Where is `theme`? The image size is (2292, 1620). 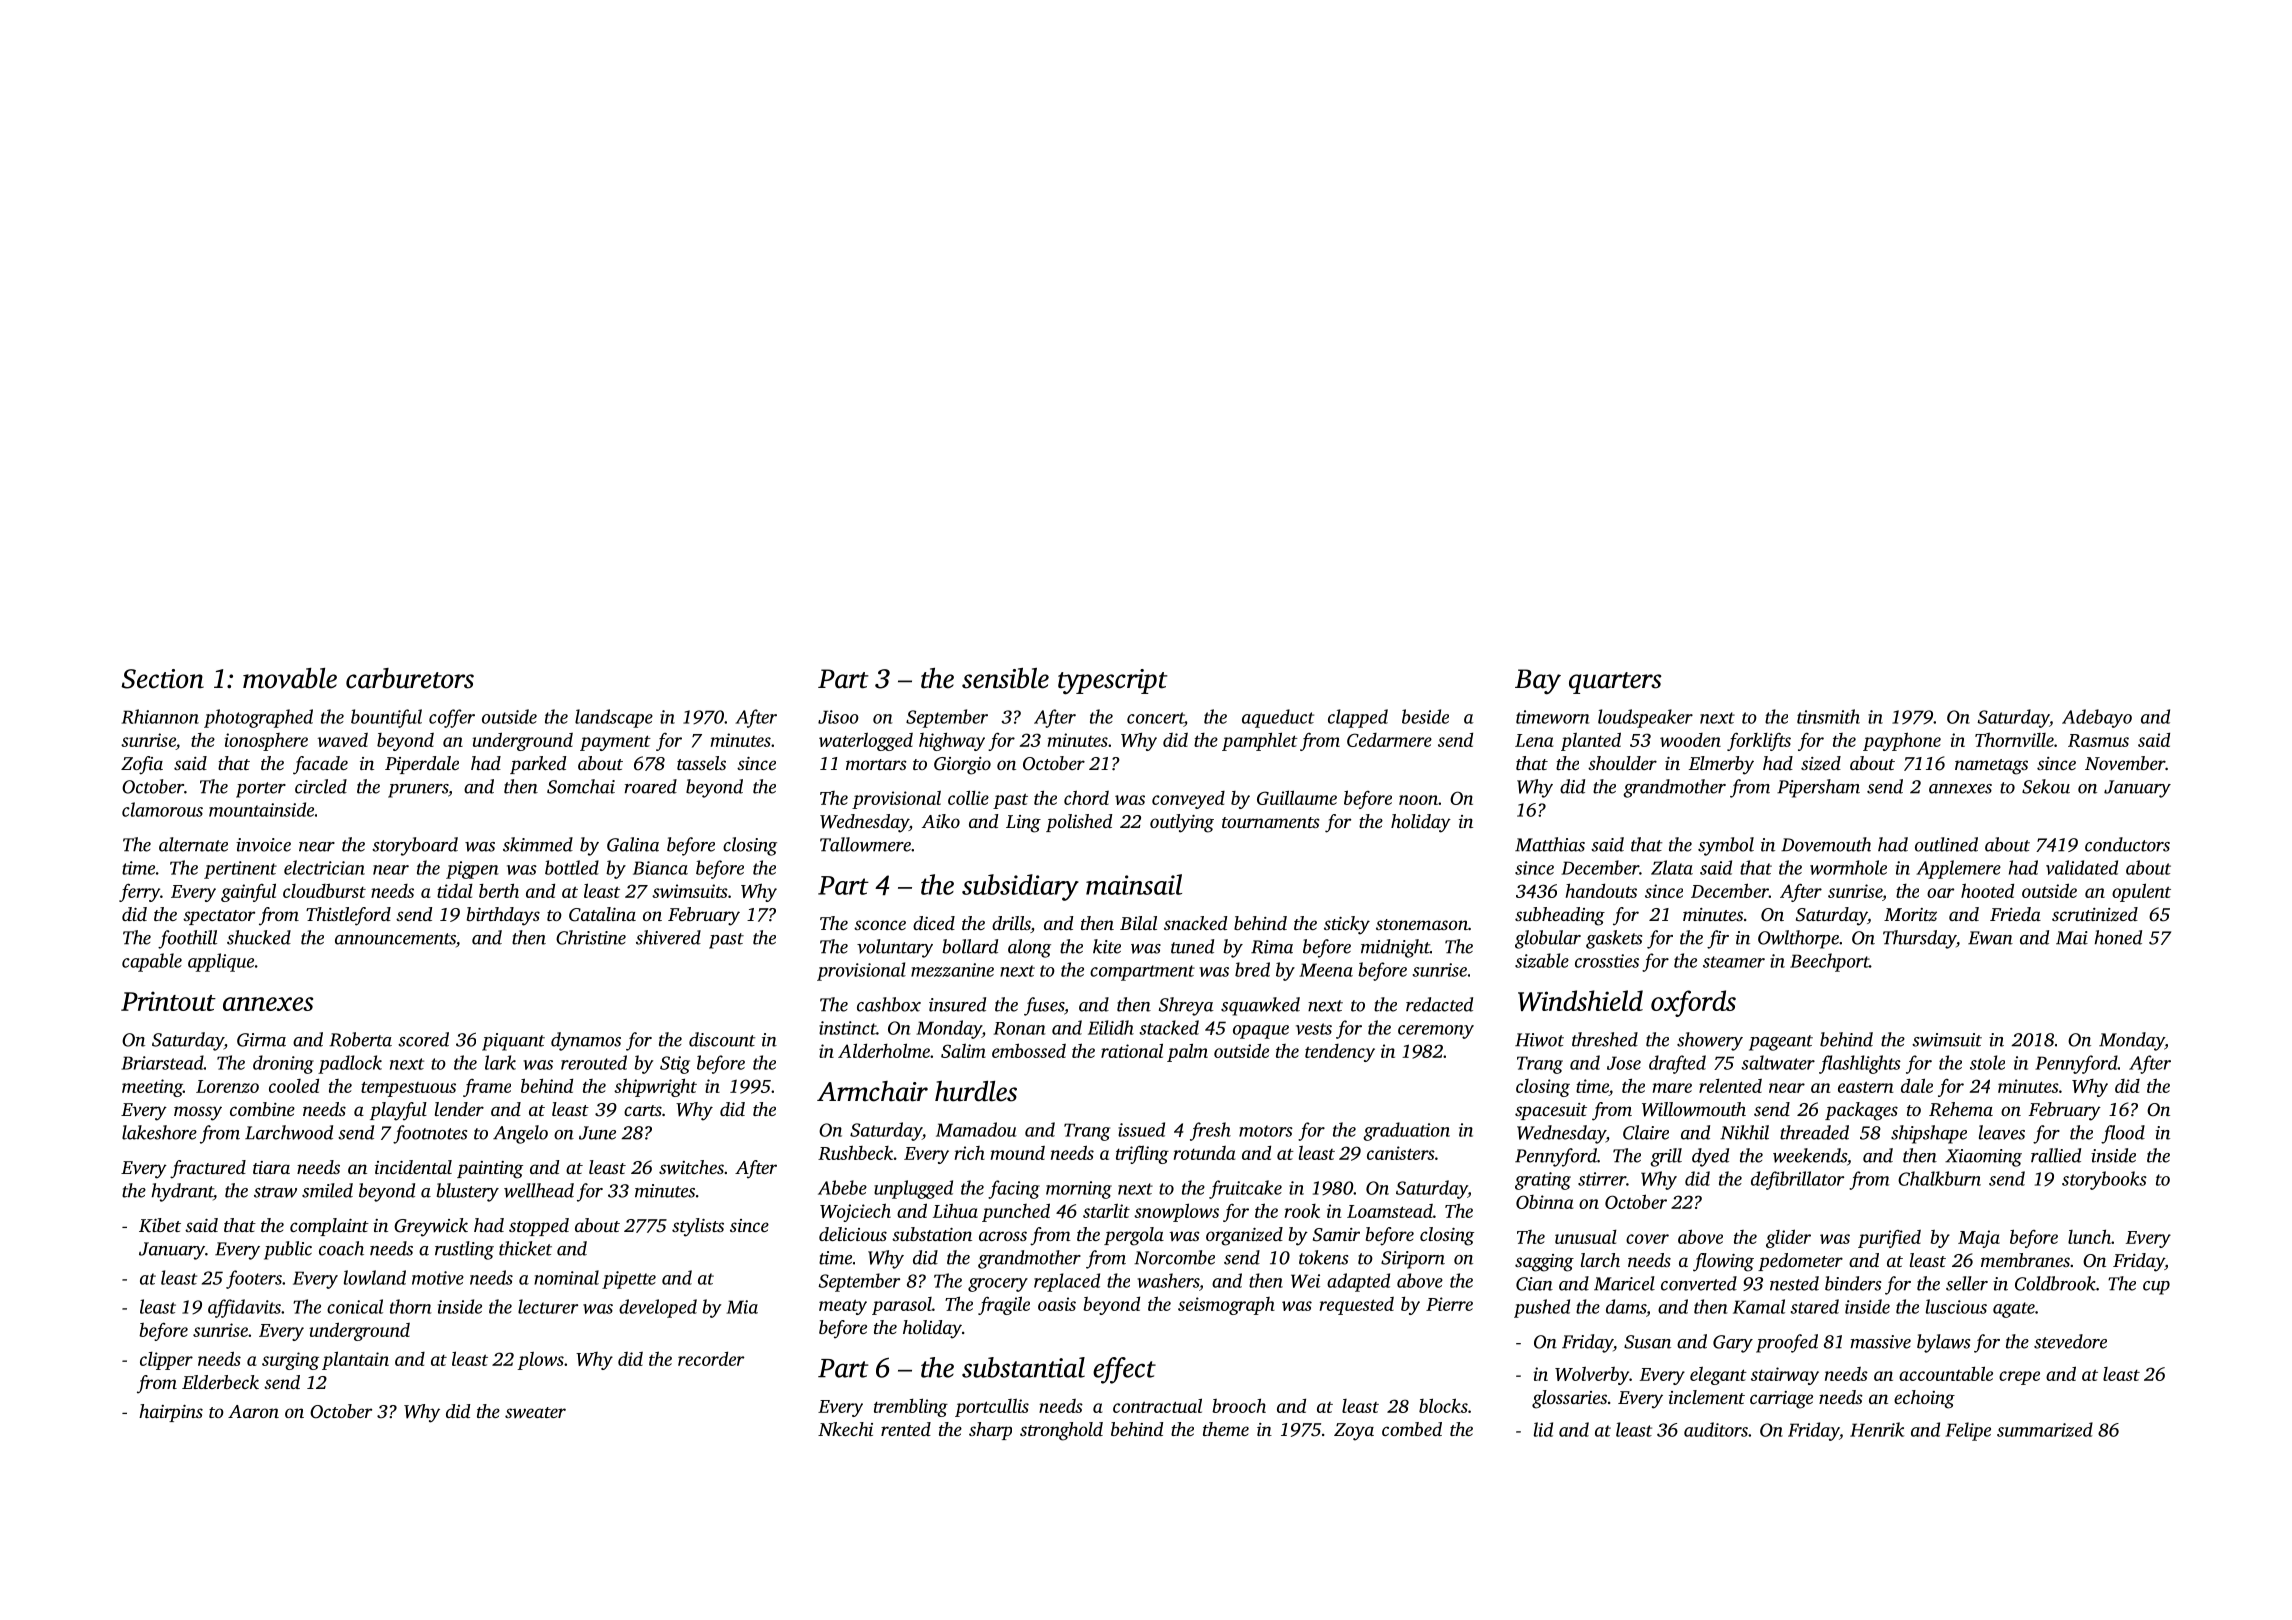 theme is located at coordinates (1226, 1429).
